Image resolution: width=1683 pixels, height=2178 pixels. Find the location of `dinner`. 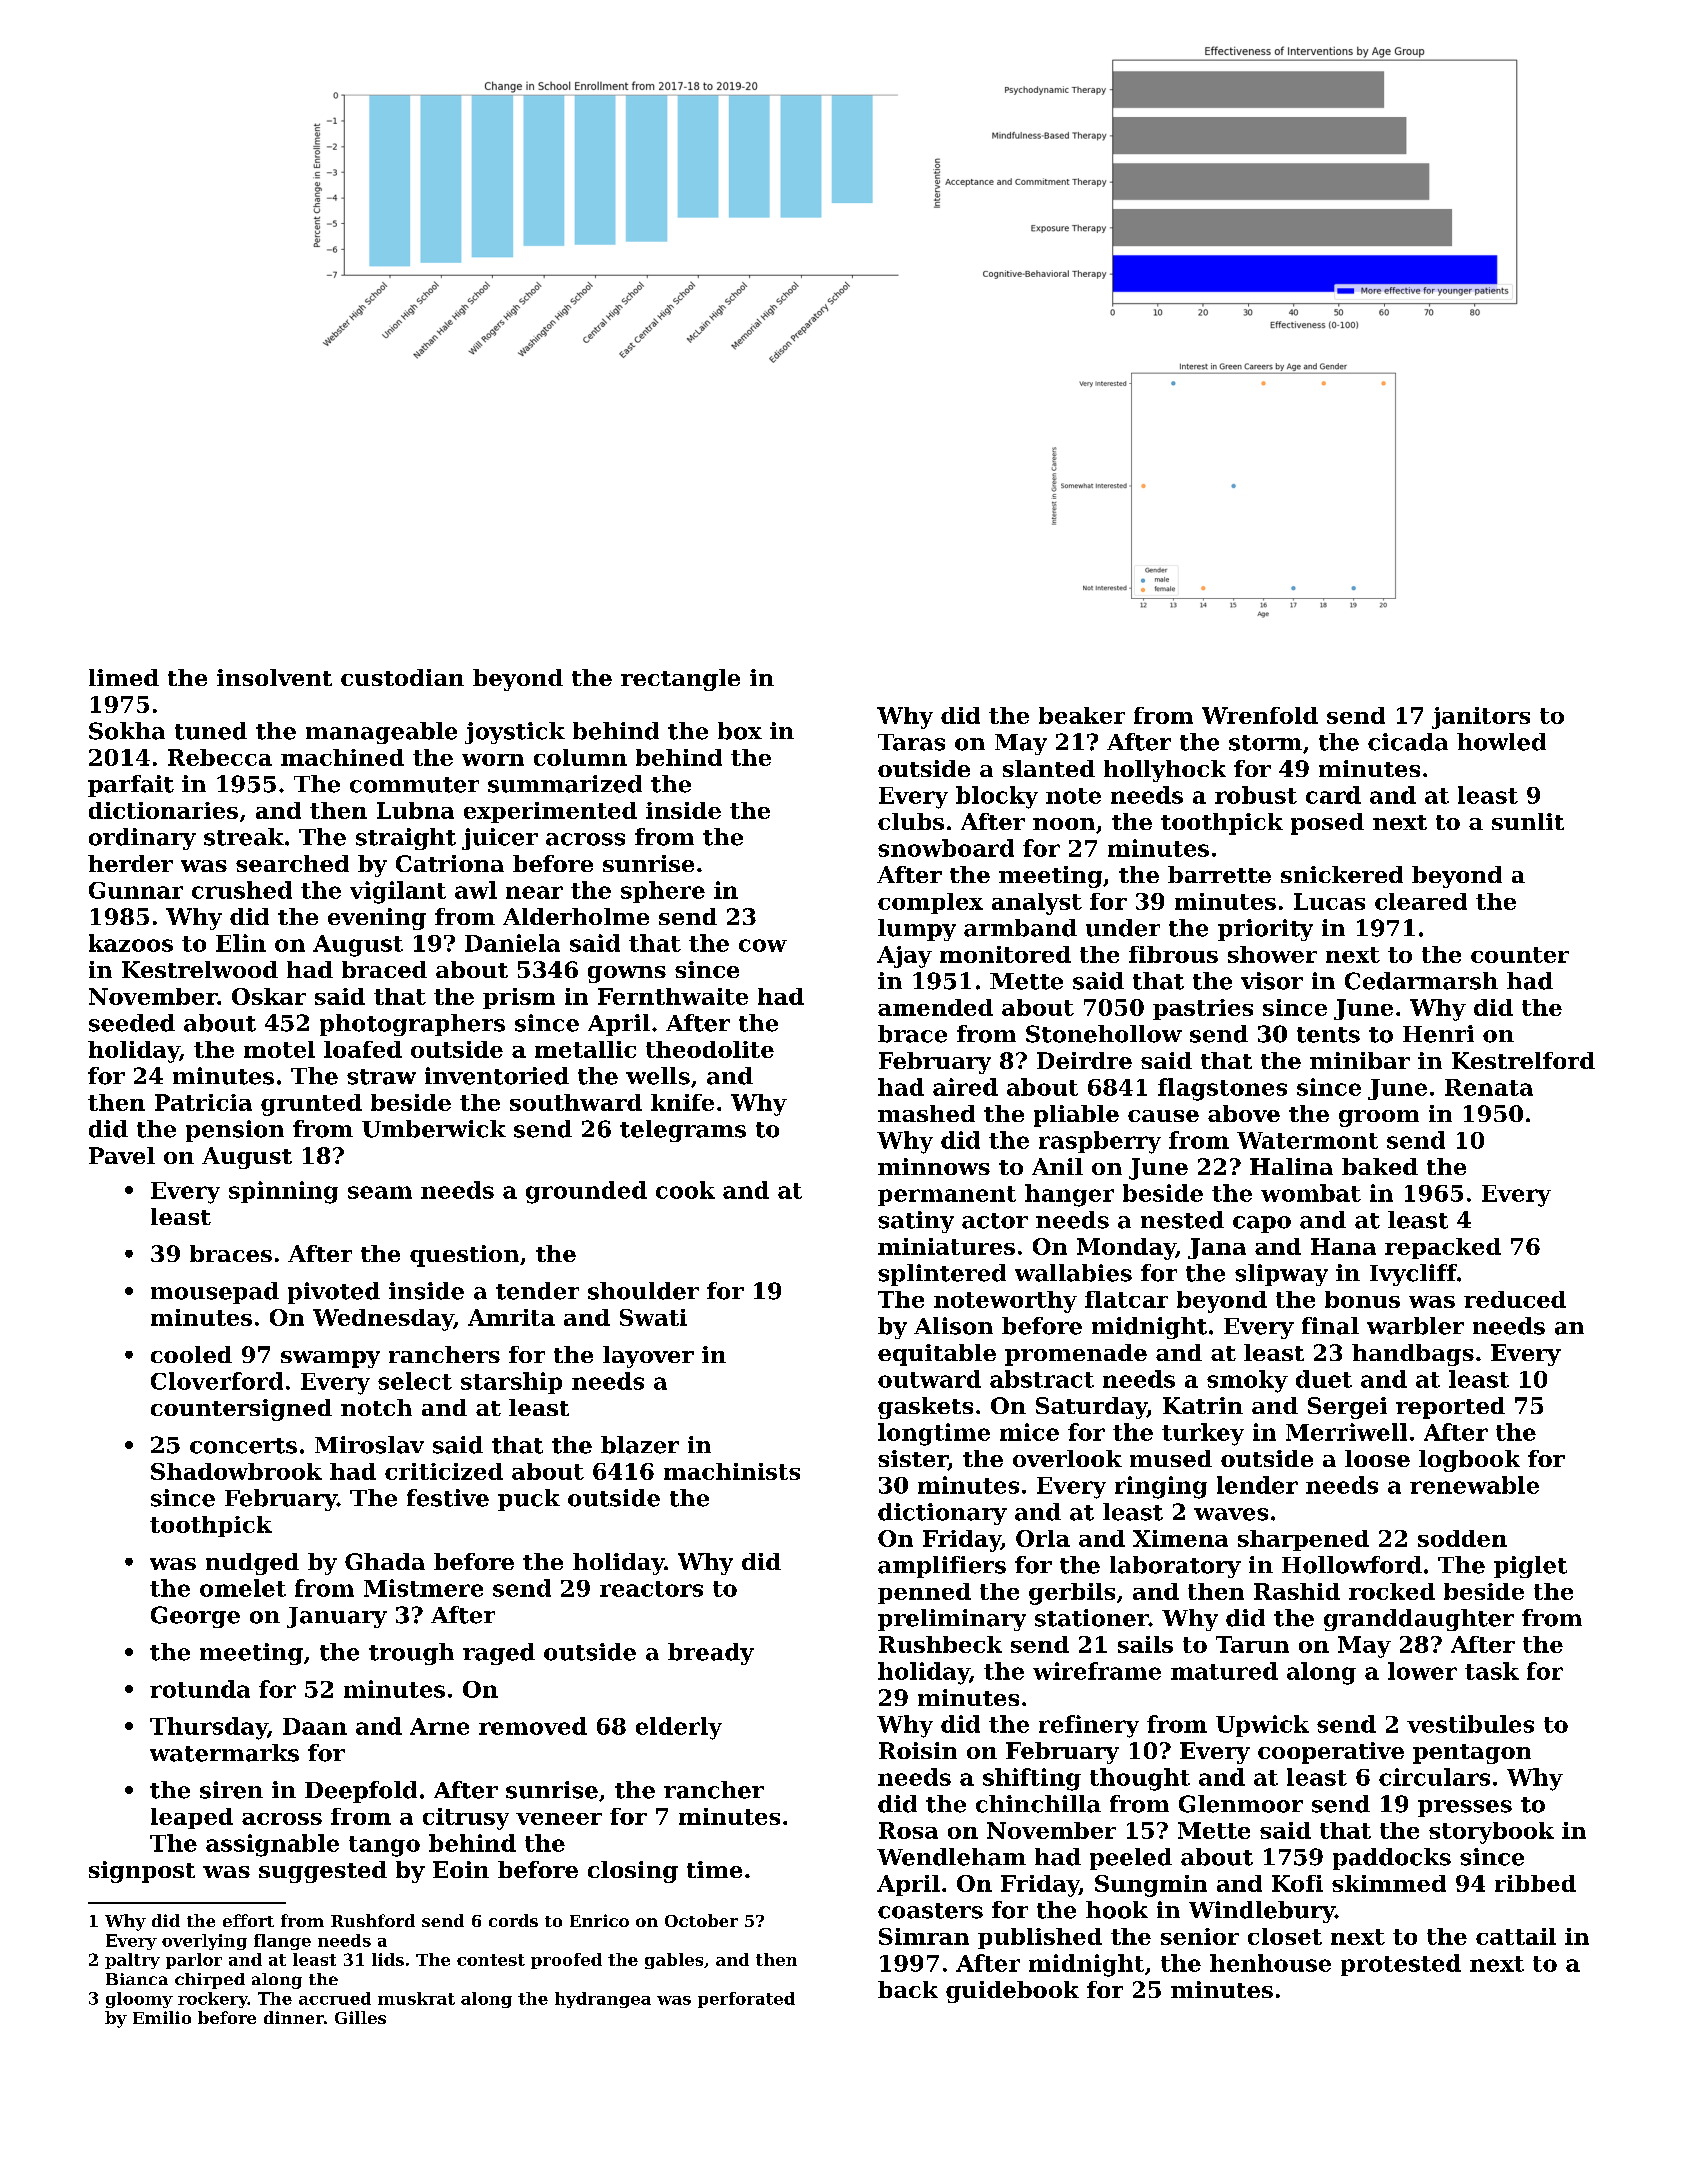

dinner is located at coordinates (294, 2017).
